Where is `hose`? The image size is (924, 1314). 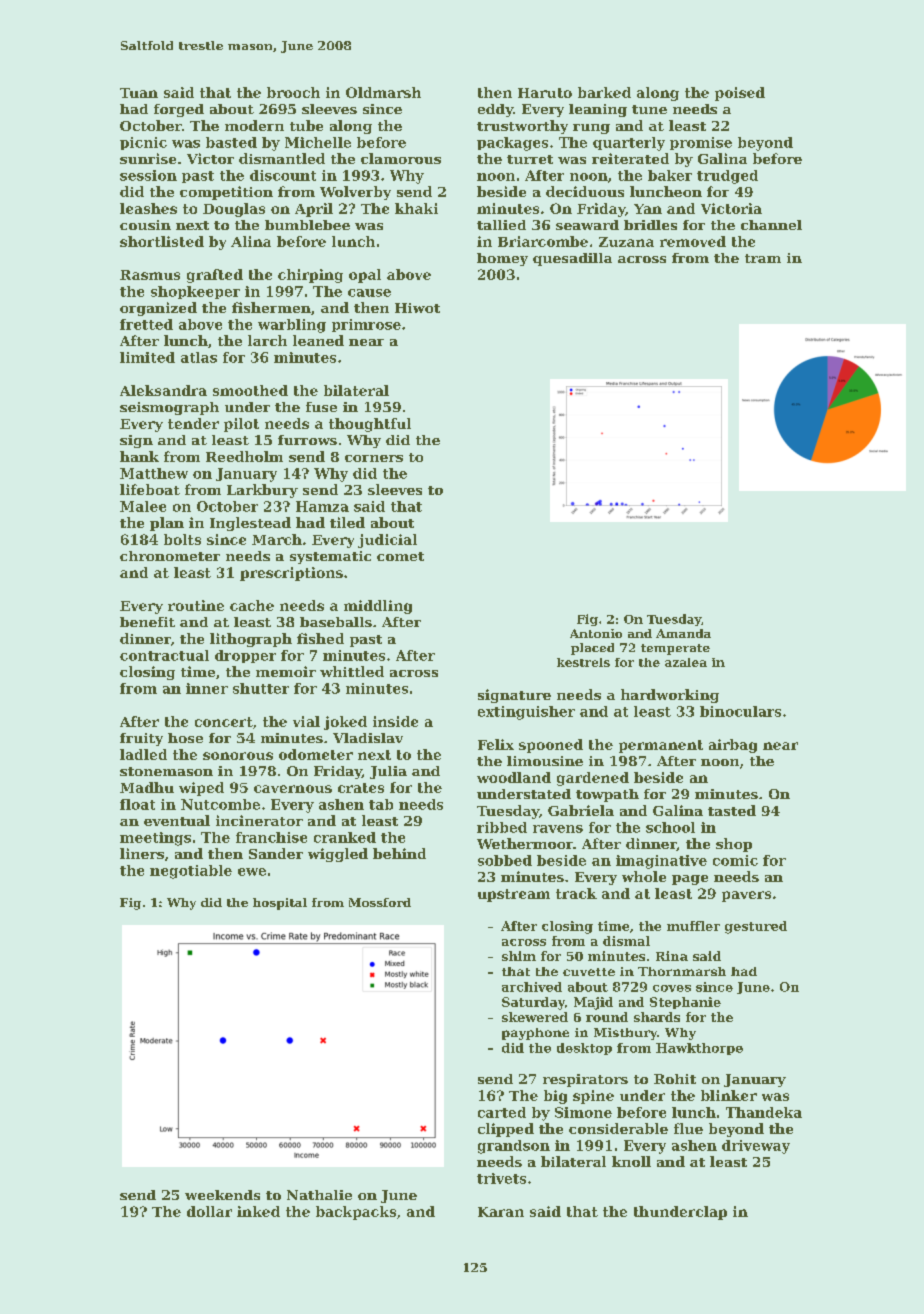 hose is located at coordinates (185, 738).
